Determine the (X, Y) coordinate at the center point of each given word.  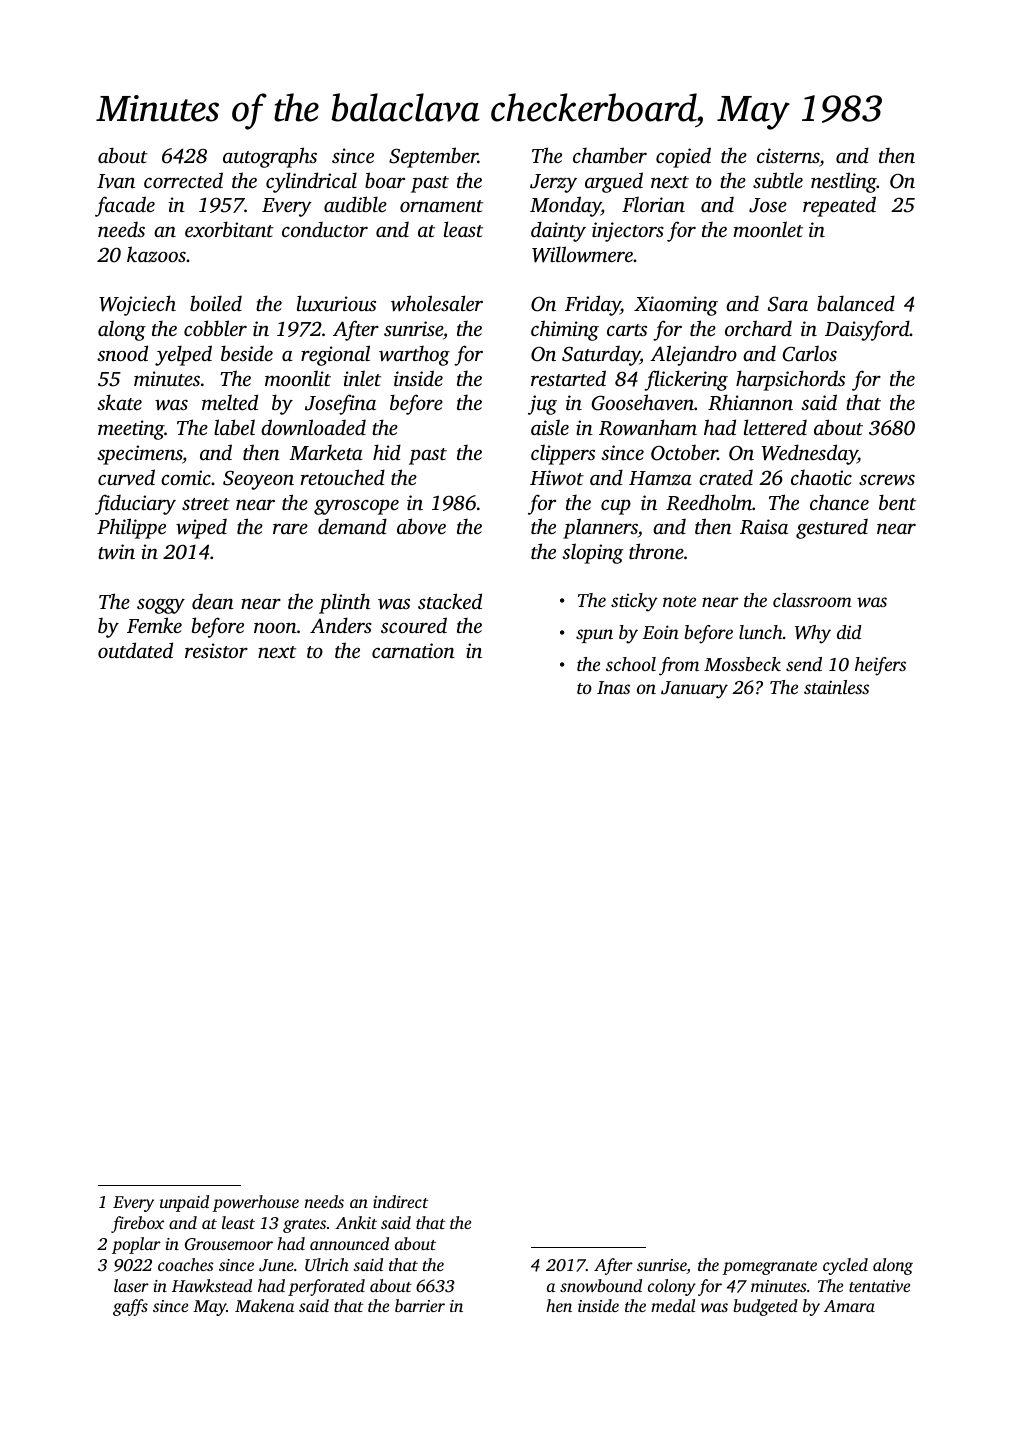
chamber (610, 155)
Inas (613, 687)
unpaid (184, 1203)
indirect (400, 1201)
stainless (836, 687)
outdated (135, 650)
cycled (845, 1266)
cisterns (788, 157)
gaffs (130, 1307)
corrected (183, 180)
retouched (343, 477)
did (849, 632)
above (421, 526)
